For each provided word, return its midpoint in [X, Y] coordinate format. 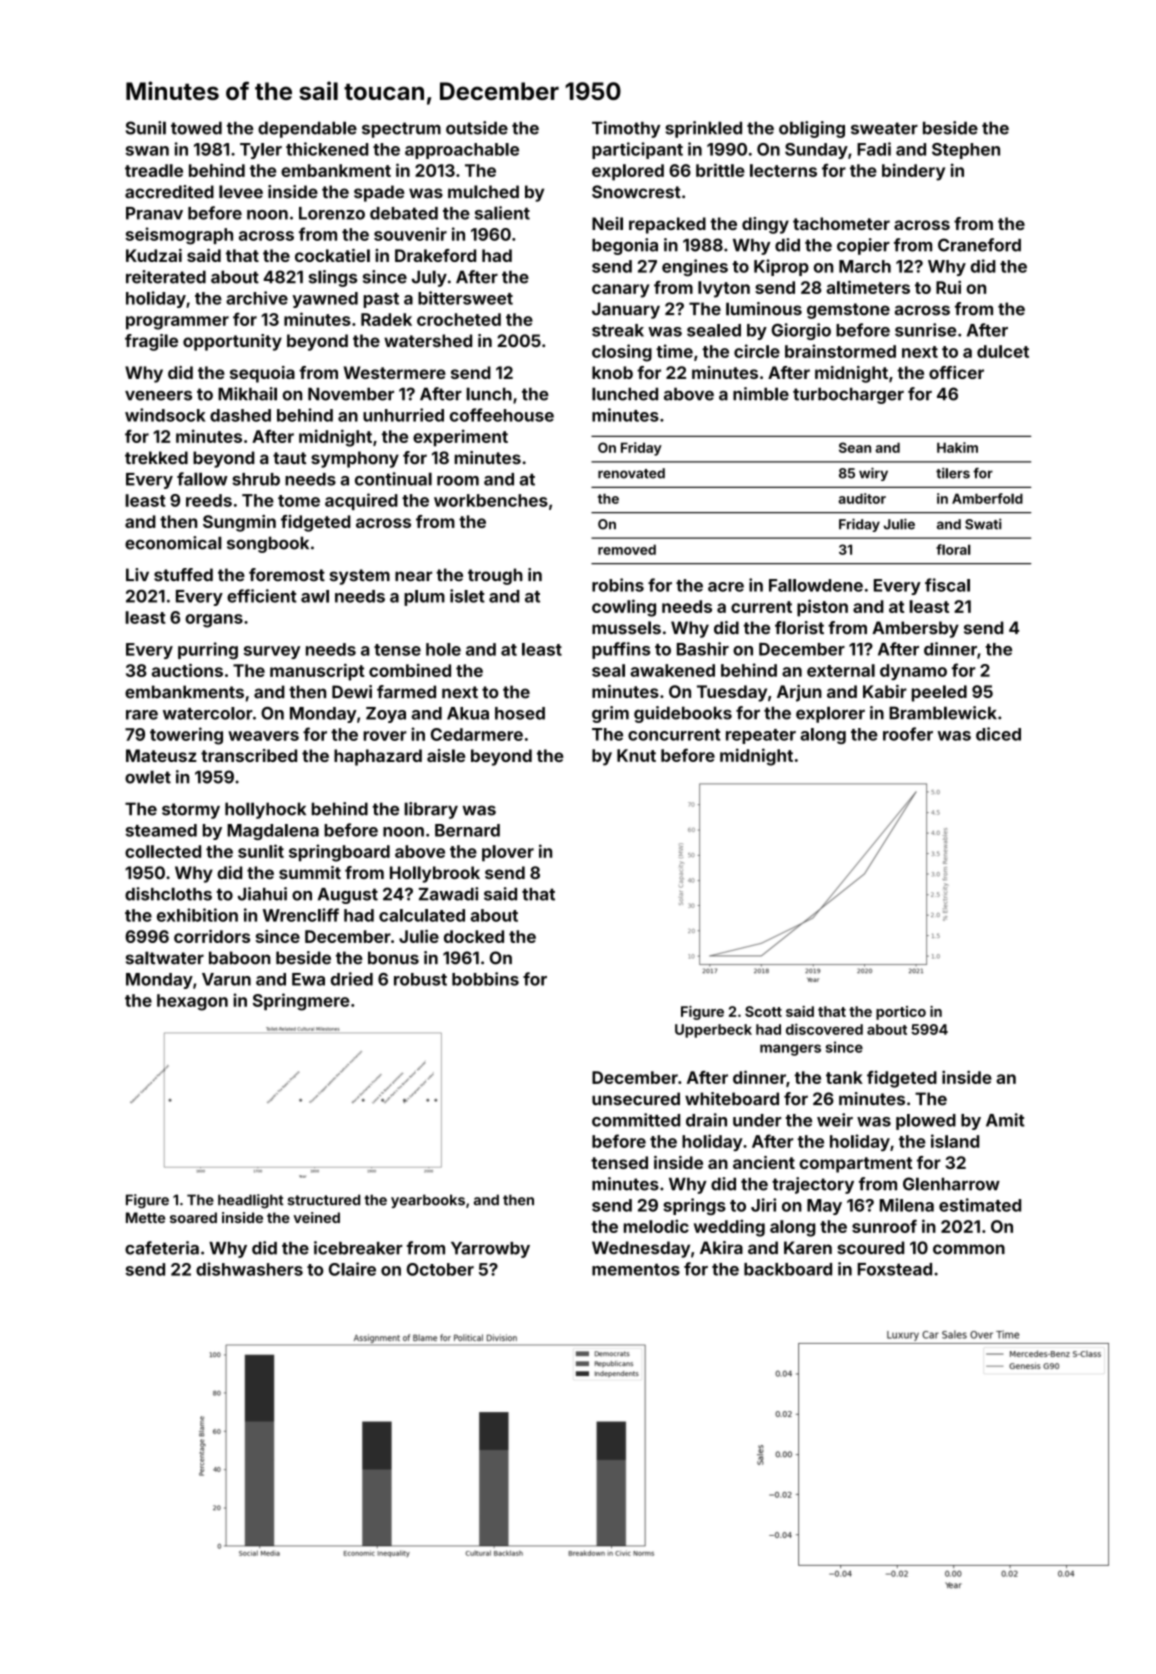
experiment [460, 438]
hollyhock [265, 810]
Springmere [301, 1002]
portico [901, 1013]
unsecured [636, 1099]
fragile [151, 342]
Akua [468, 713]
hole [443, 649]
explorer [830, 714]
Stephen [966, 151]
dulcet [1003, 351]
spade [379, 193]
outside [477, 128]
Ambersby [915, 629]
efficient [262, 596]
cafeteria [162, 1248]
